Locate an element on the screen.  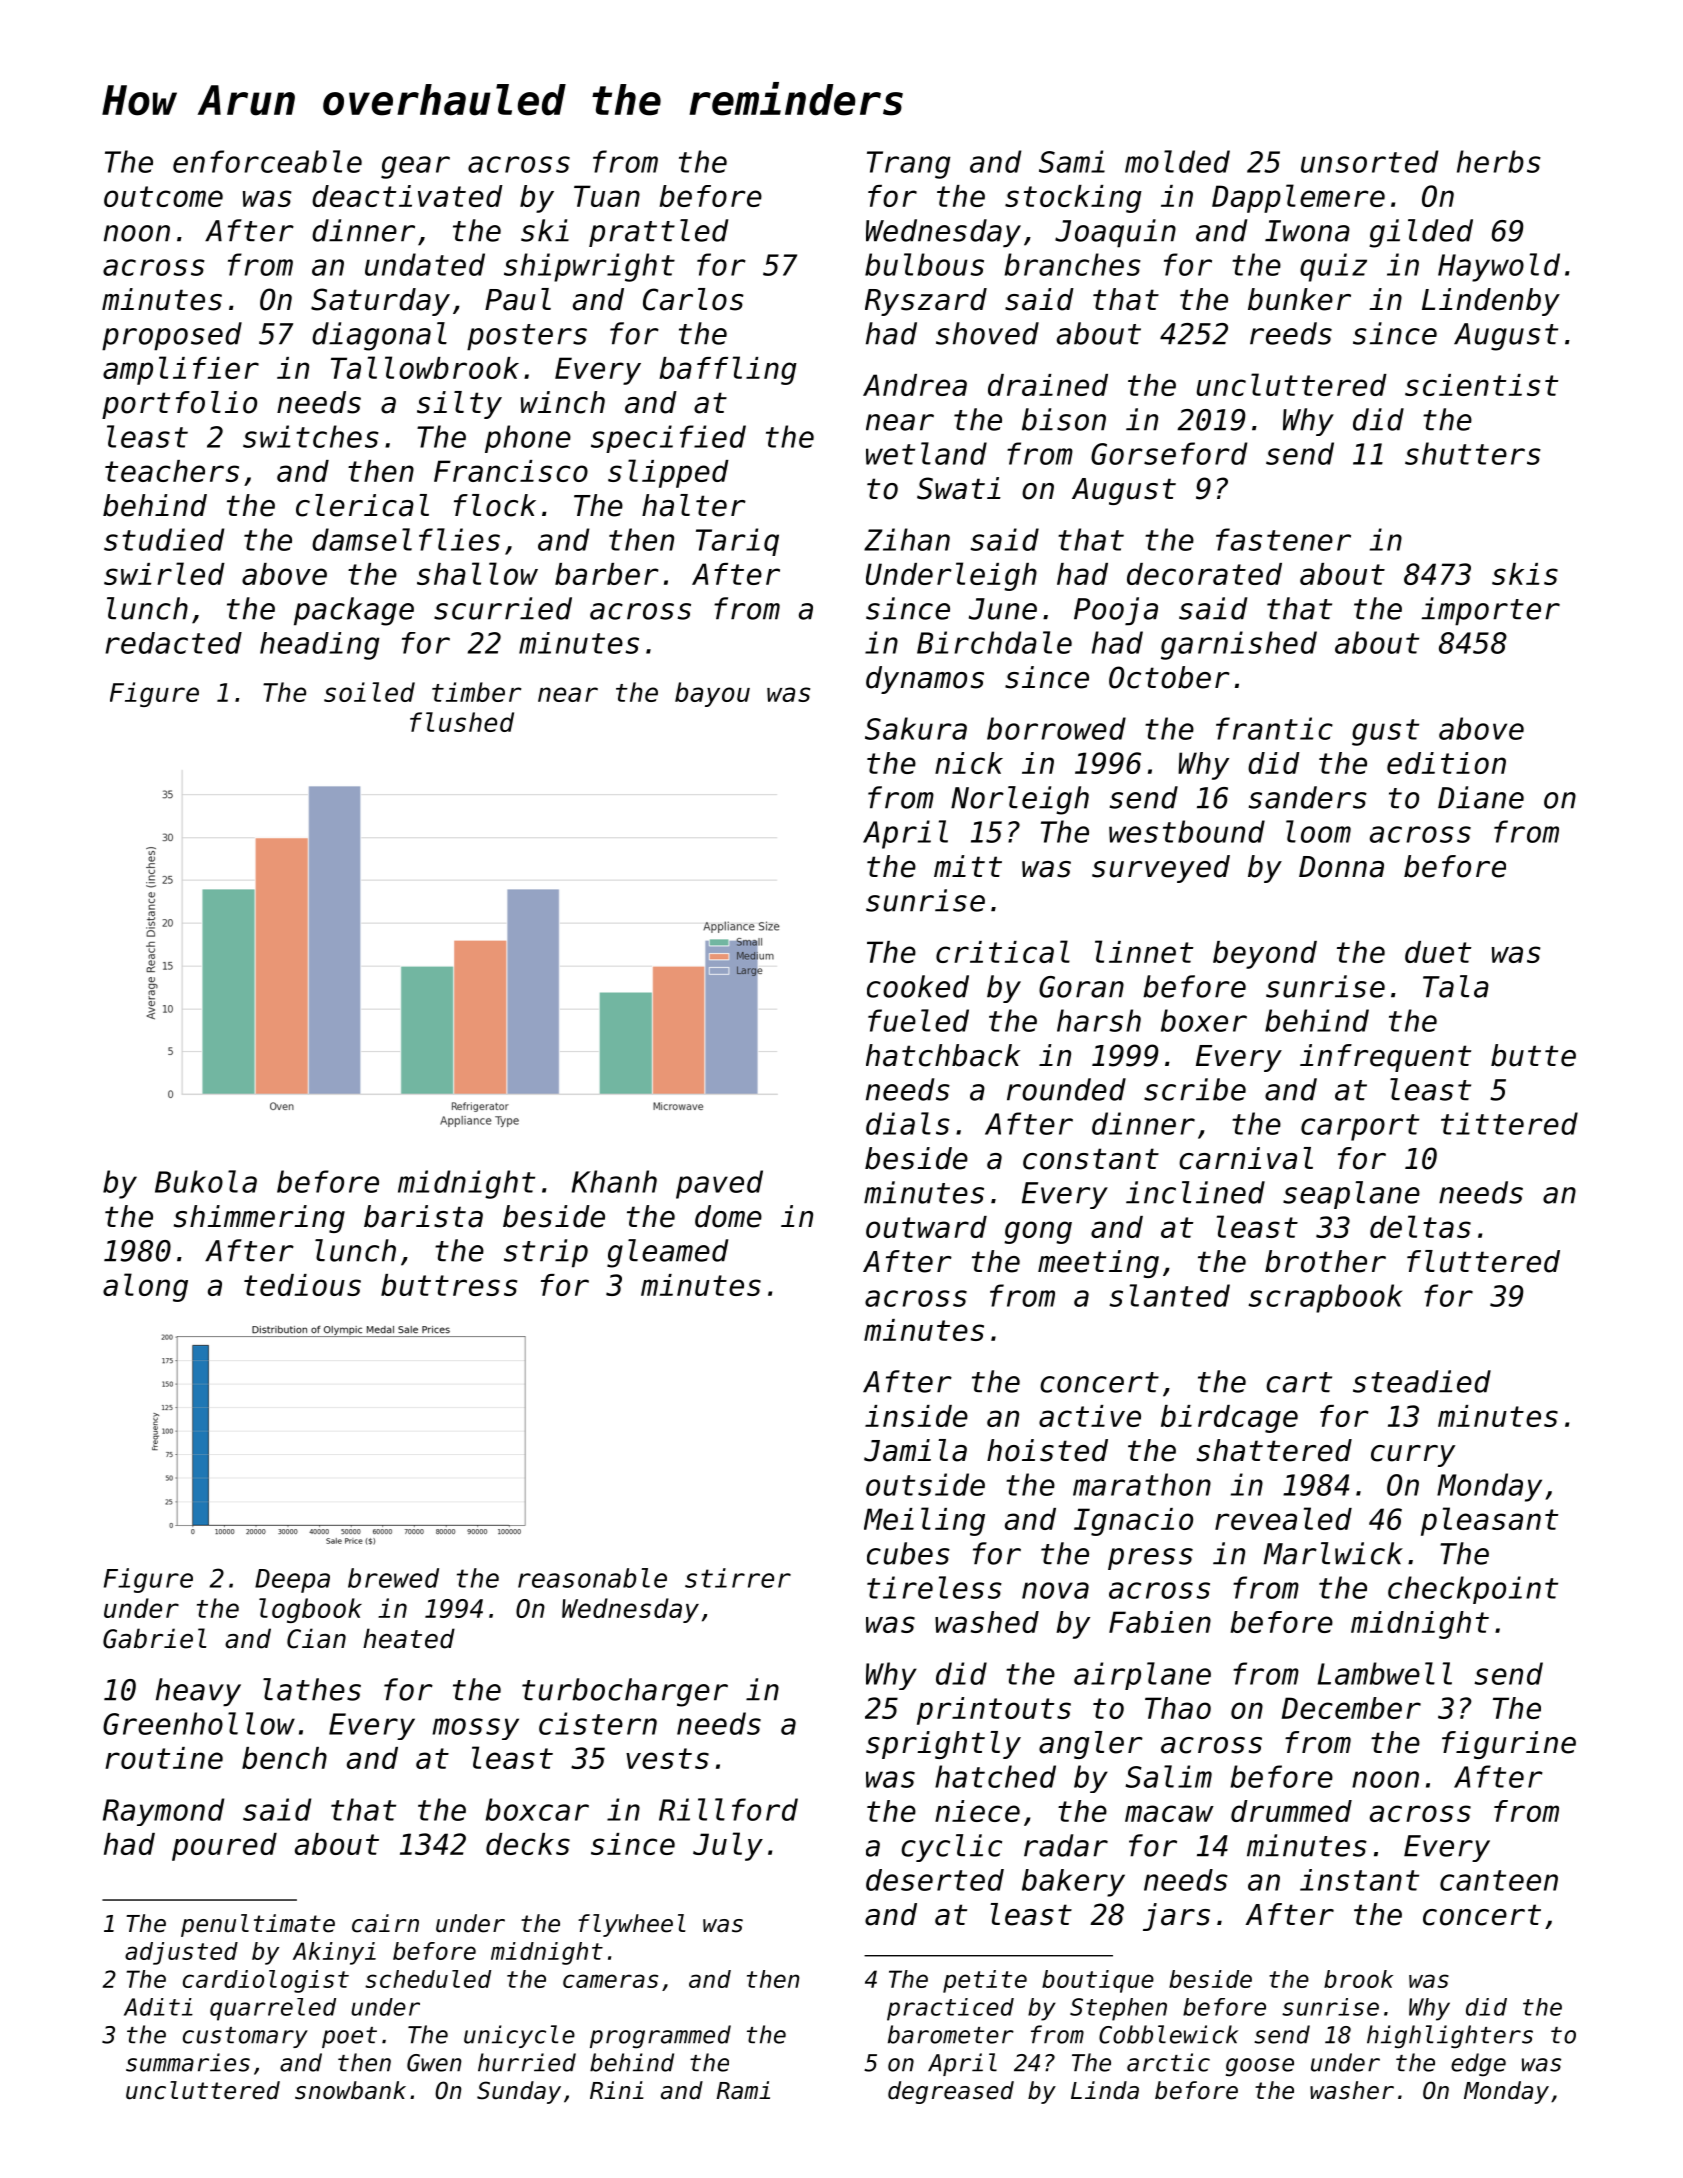
frantic is located at coordinates (1274, 728).
